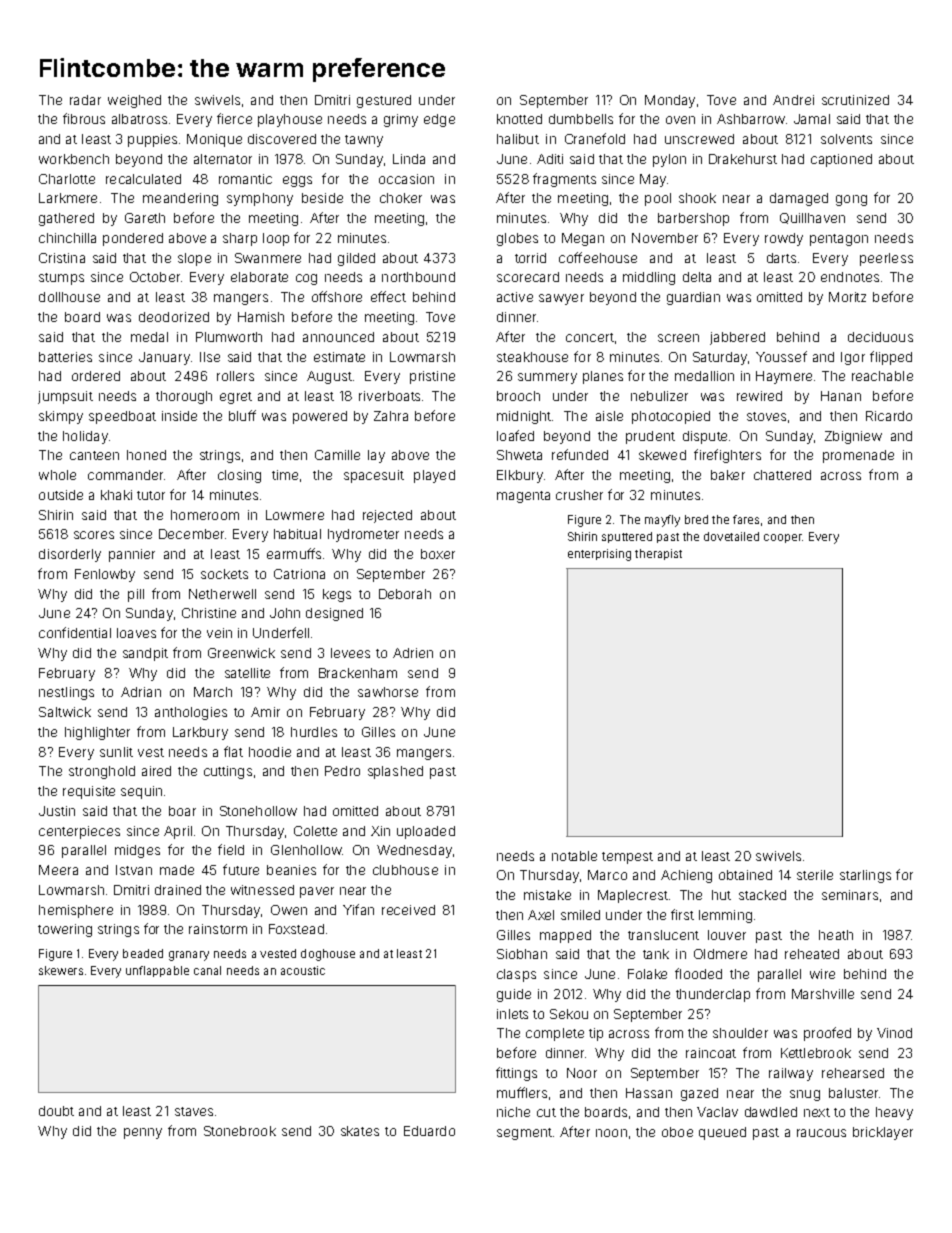 The image size is (952, 1233). What do you see at coordinates (360, 1131) in the screenshot?
I see `skates` at bounding box center [360, 1131].
